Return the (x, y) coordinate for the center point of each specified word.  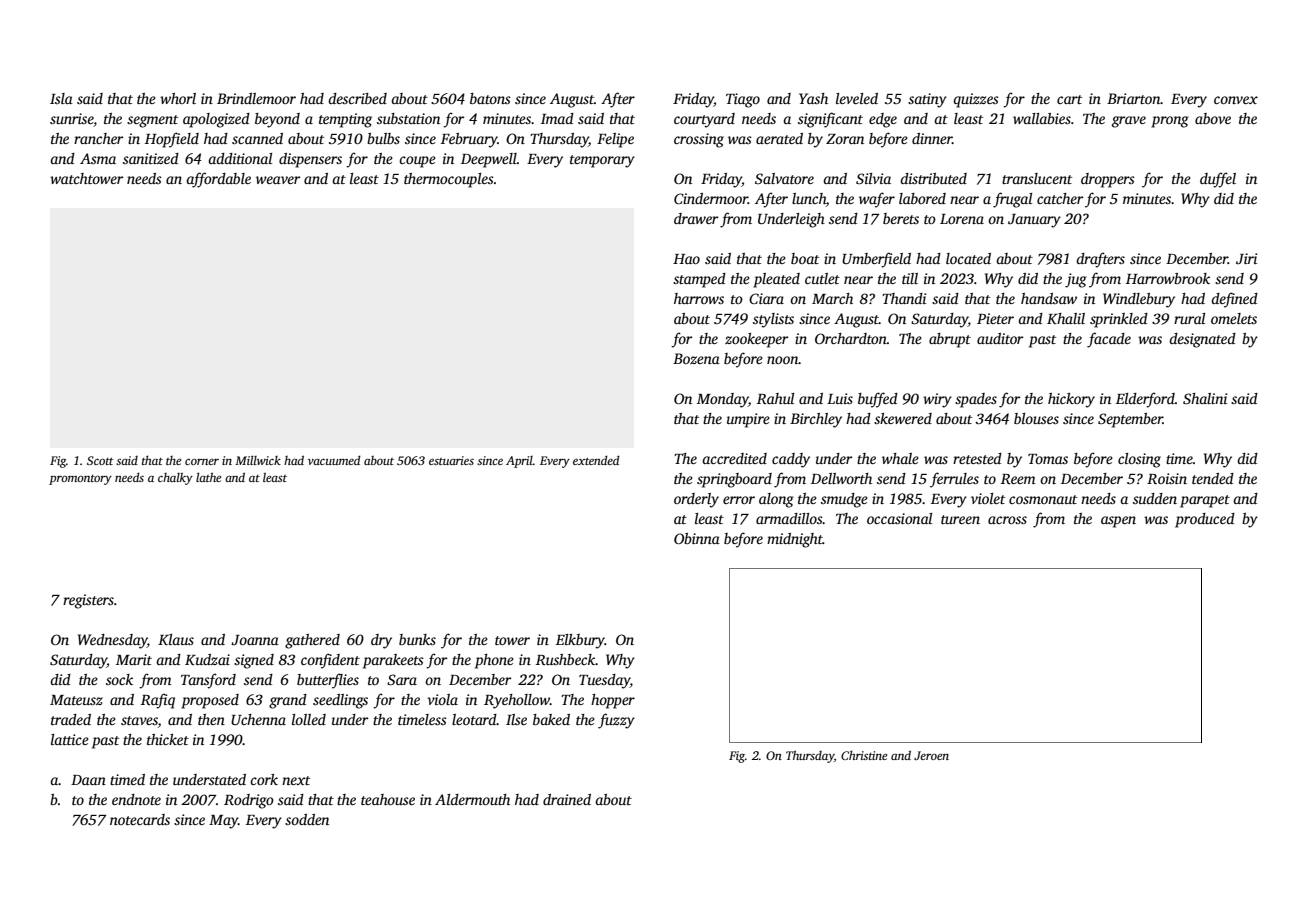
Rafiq (158, 701)
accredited (734, 458)
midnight (795, 540)
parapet (1205, 501)
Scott (100, 460)
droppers (1108, 180)
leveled (857, 98)
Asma (98, 158)
